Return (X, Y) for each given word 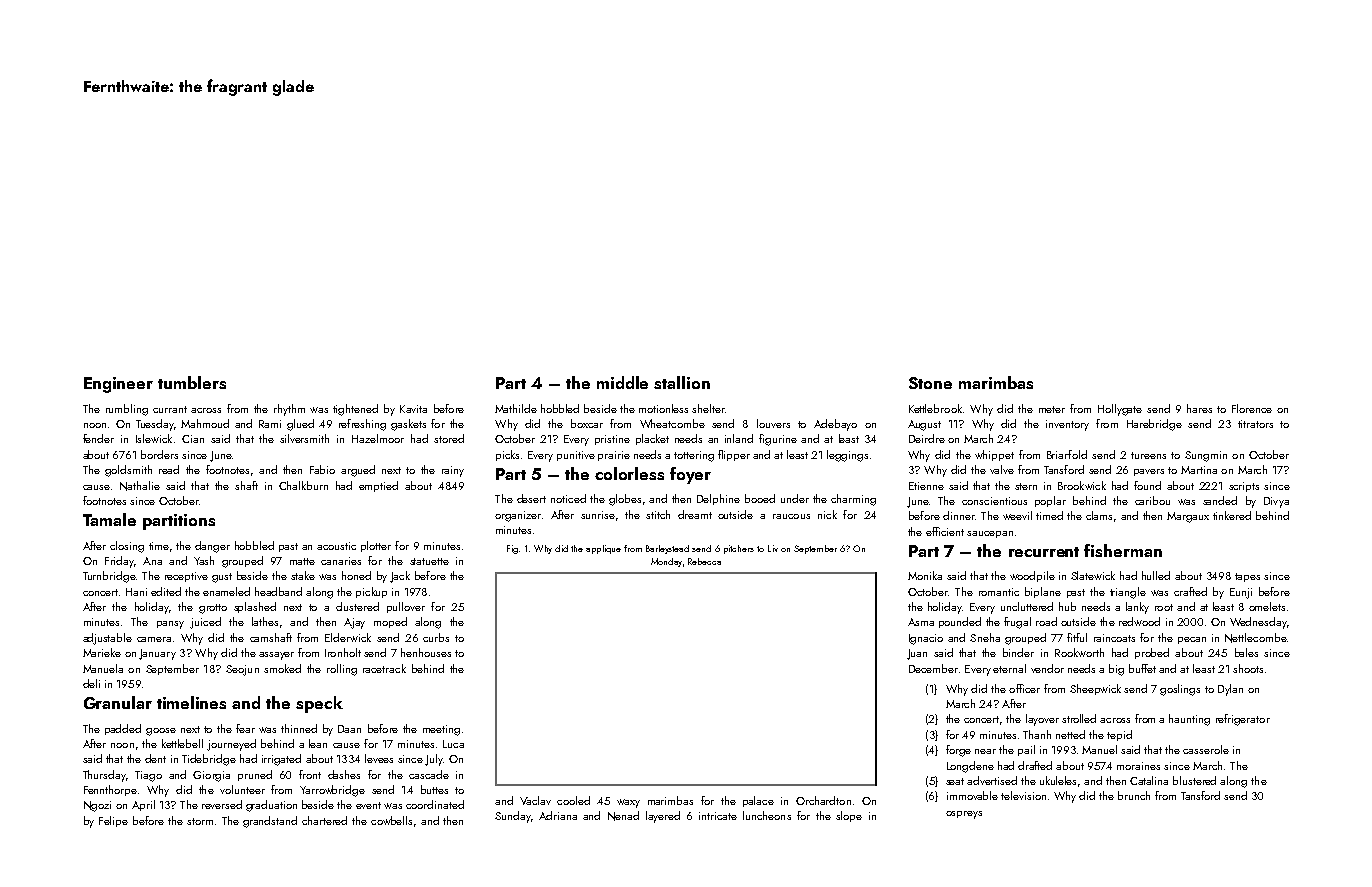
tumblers (192, 382)
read (169, 469)
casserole (1206, 749)
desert (531, 498)
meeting (441, 730)
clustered (357, 606)
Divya (1276, 502)
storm (200, 821)
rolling (342, 670)
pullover (406, 607)
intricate (718, 816)
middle (622, 382)
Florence (1252, 408)
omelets (1267, 606)
